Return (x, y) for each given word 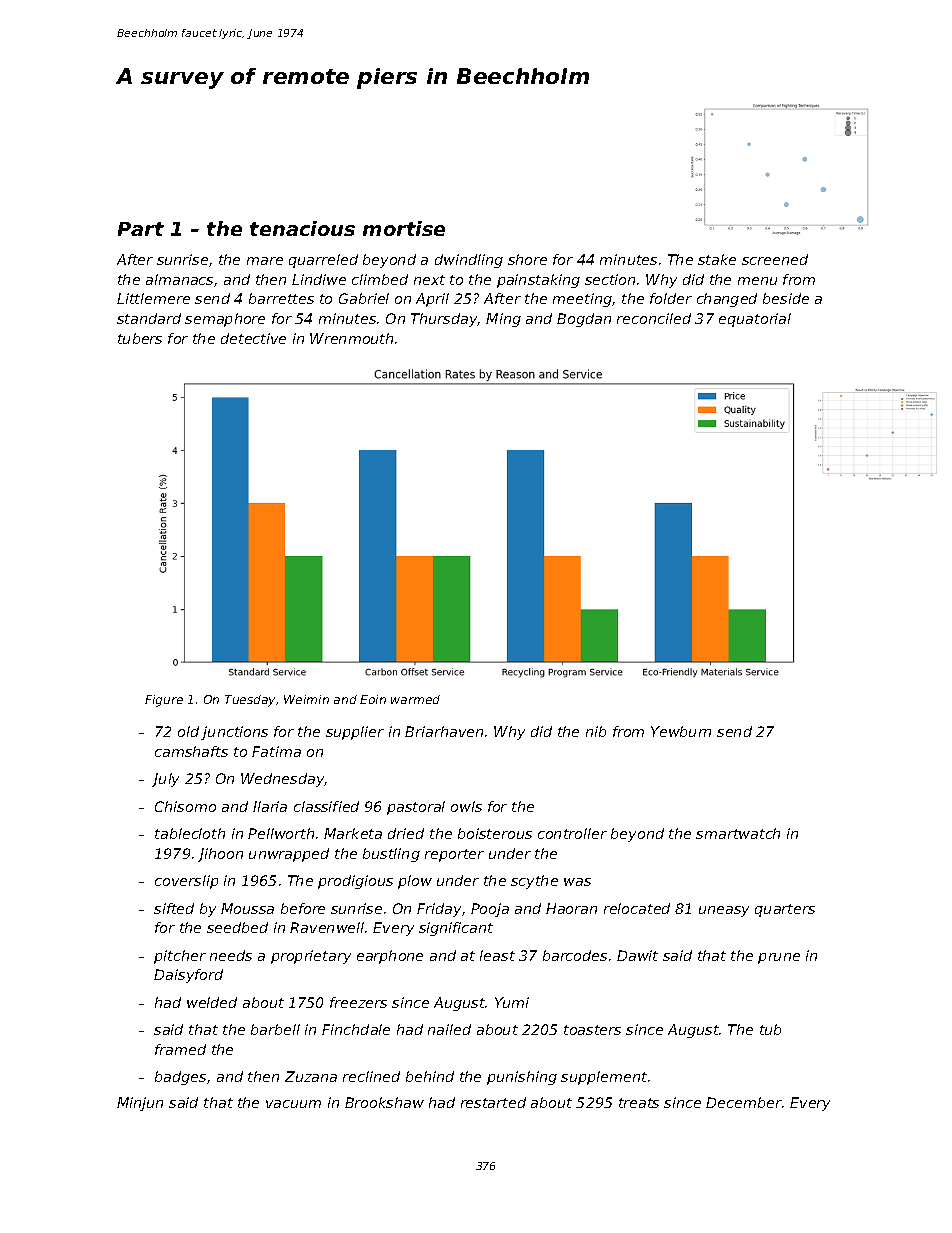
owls (466, 806)
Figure (164, 701)
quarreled (323, 261)
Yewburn (681, 731)
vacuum (293, 1104)
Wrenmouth (351, 338)
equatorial (755, 320)
